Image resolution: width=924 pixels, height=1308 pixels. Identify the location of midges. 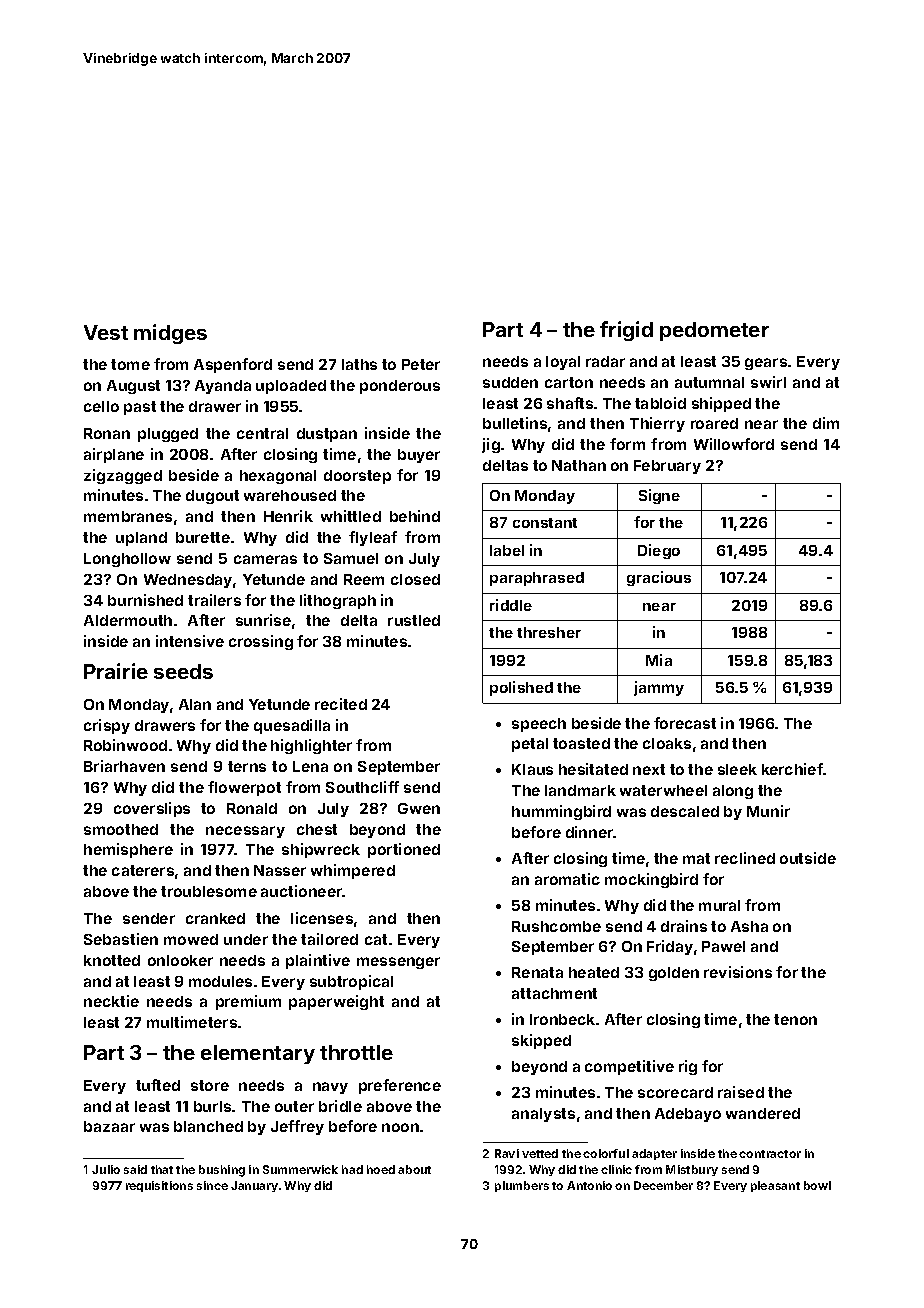
(170, 334).
